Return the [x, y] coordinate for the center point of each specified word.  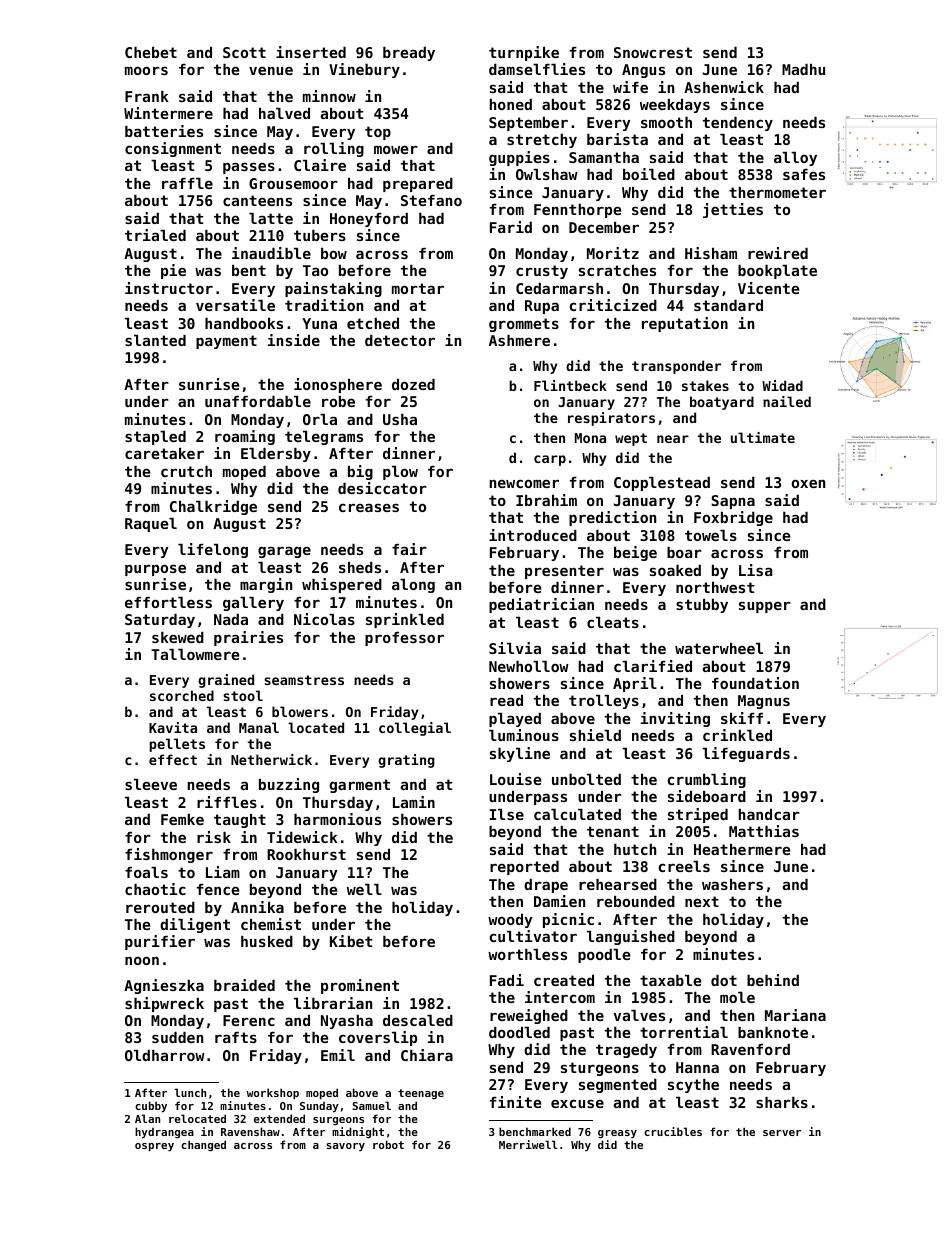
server [782, 1133]
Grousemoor [293, 183]
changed [203, 1145]
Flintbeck [570, 385]
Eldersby [276, 455]
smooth [666, 122]
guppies [519, 158]
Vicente [769, 288]
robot [388, 1144]
